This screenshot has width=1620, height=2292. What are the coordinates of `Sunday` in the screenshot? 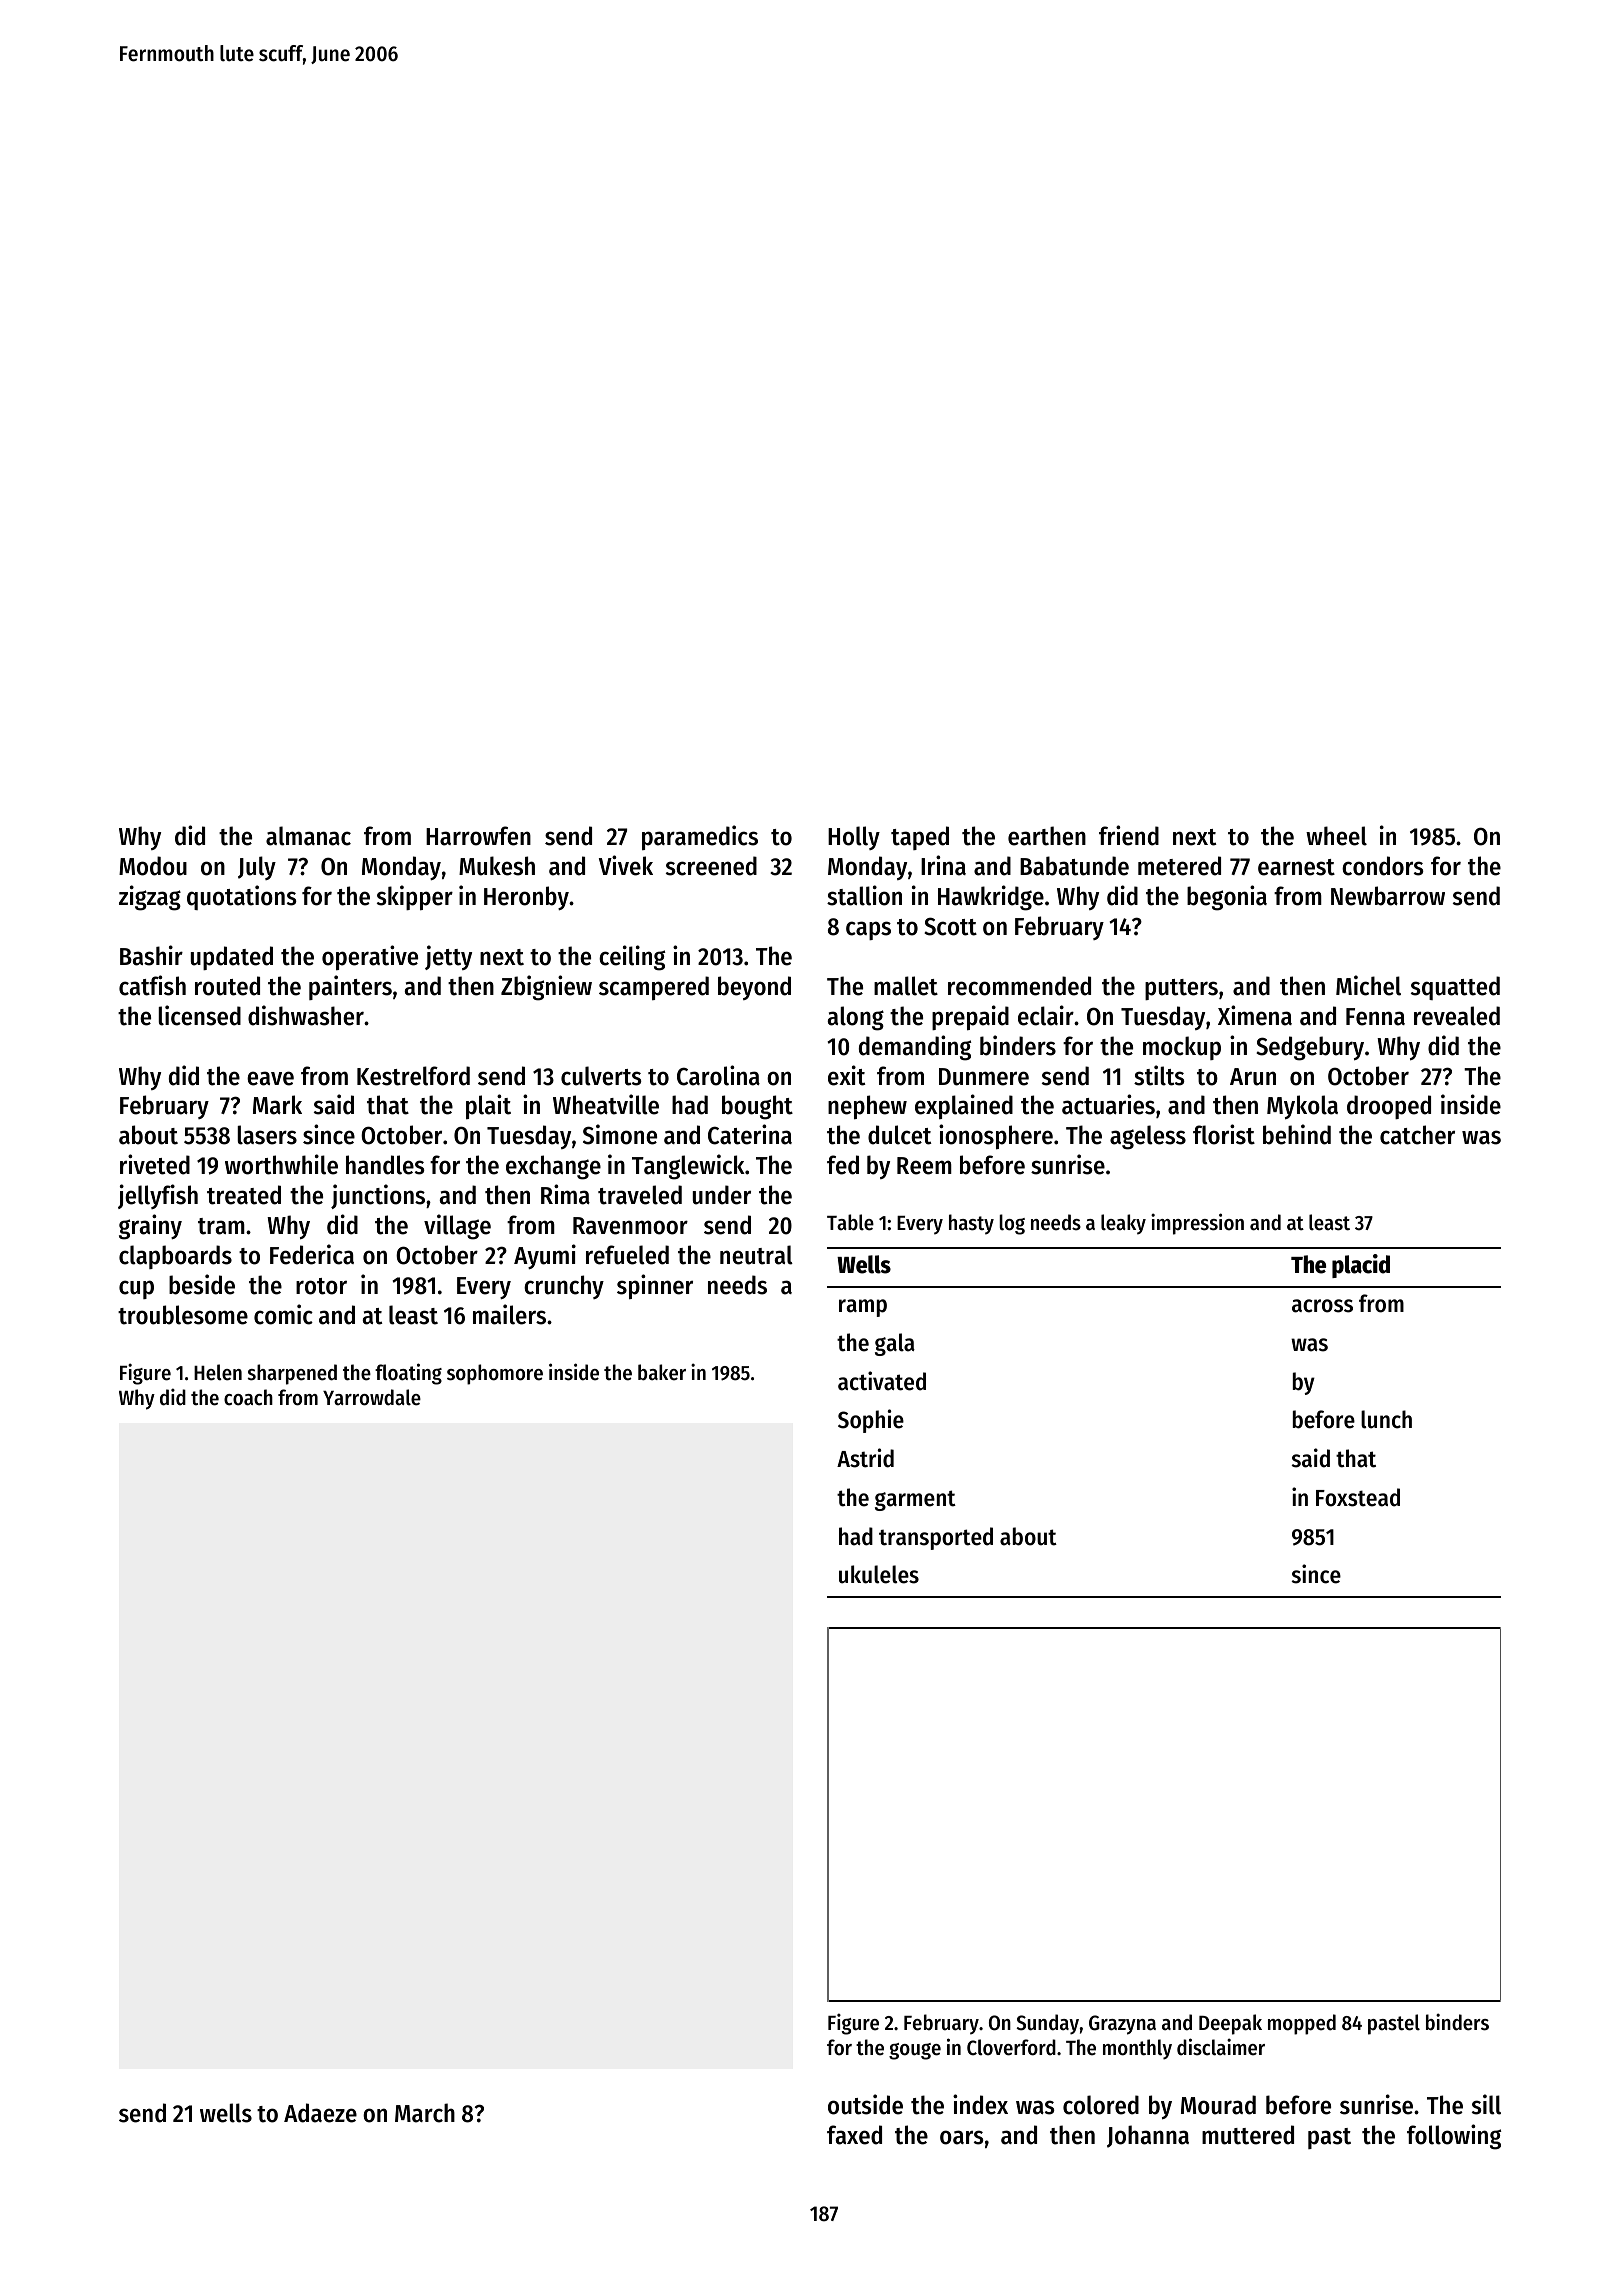 It's located at (1048, 2024).
